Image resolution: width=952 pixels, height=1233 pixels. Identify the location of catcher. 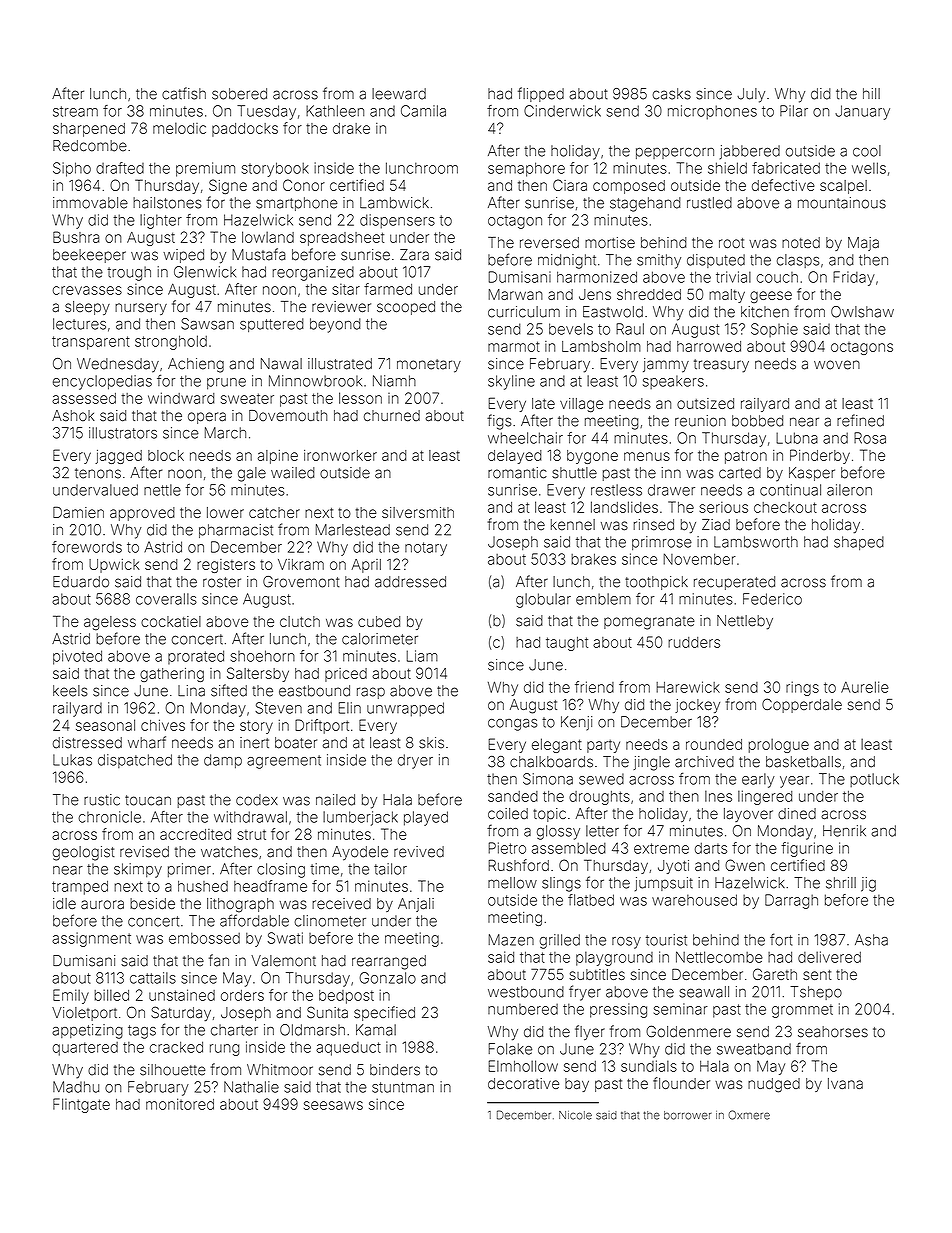
(274, 512).
